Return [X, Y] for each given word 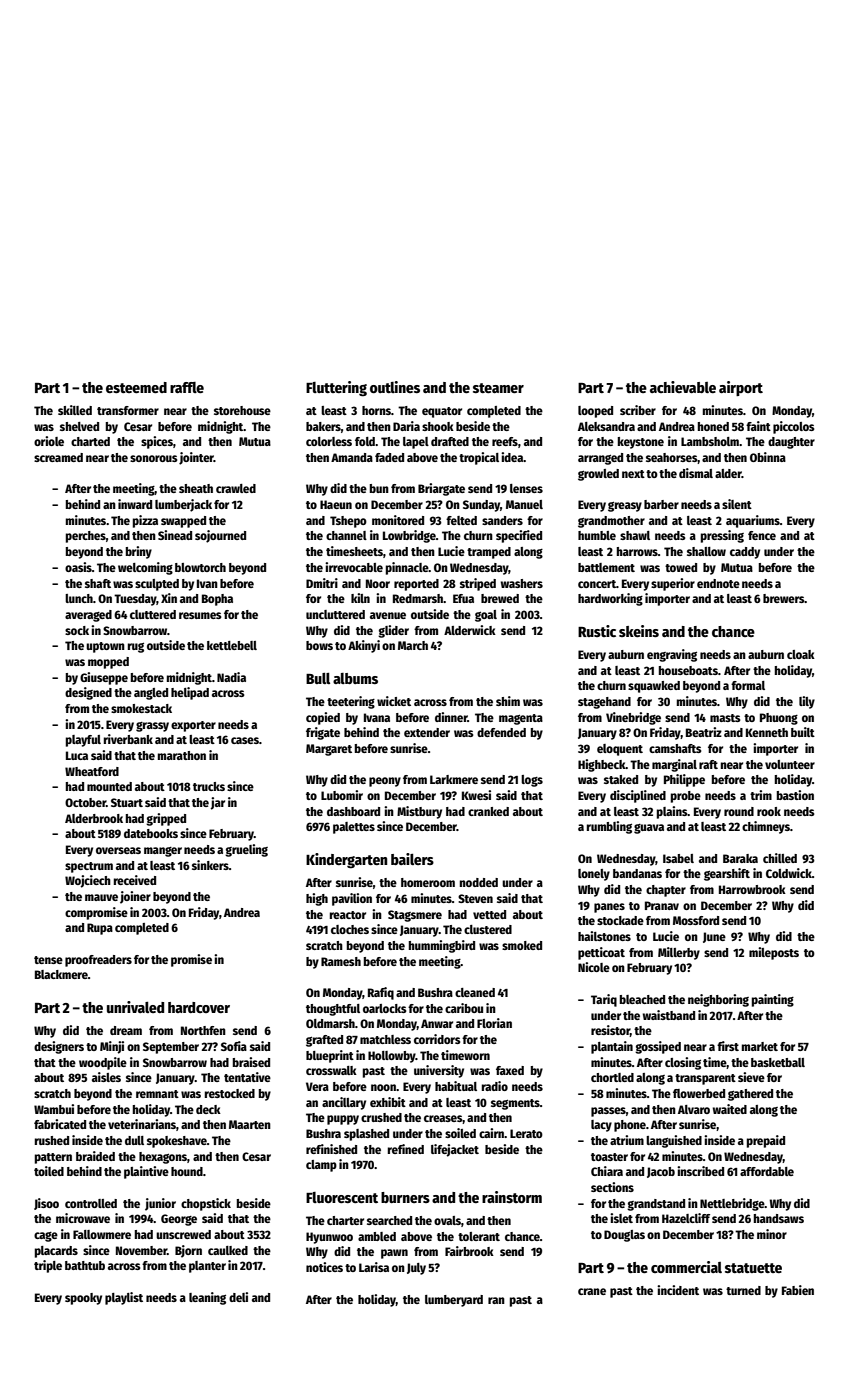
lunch [79, 598]
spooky [83, 1299]
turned [743, 1290]
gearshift [727, 874]
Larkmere [454, 779]
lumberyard [454, 1301]
